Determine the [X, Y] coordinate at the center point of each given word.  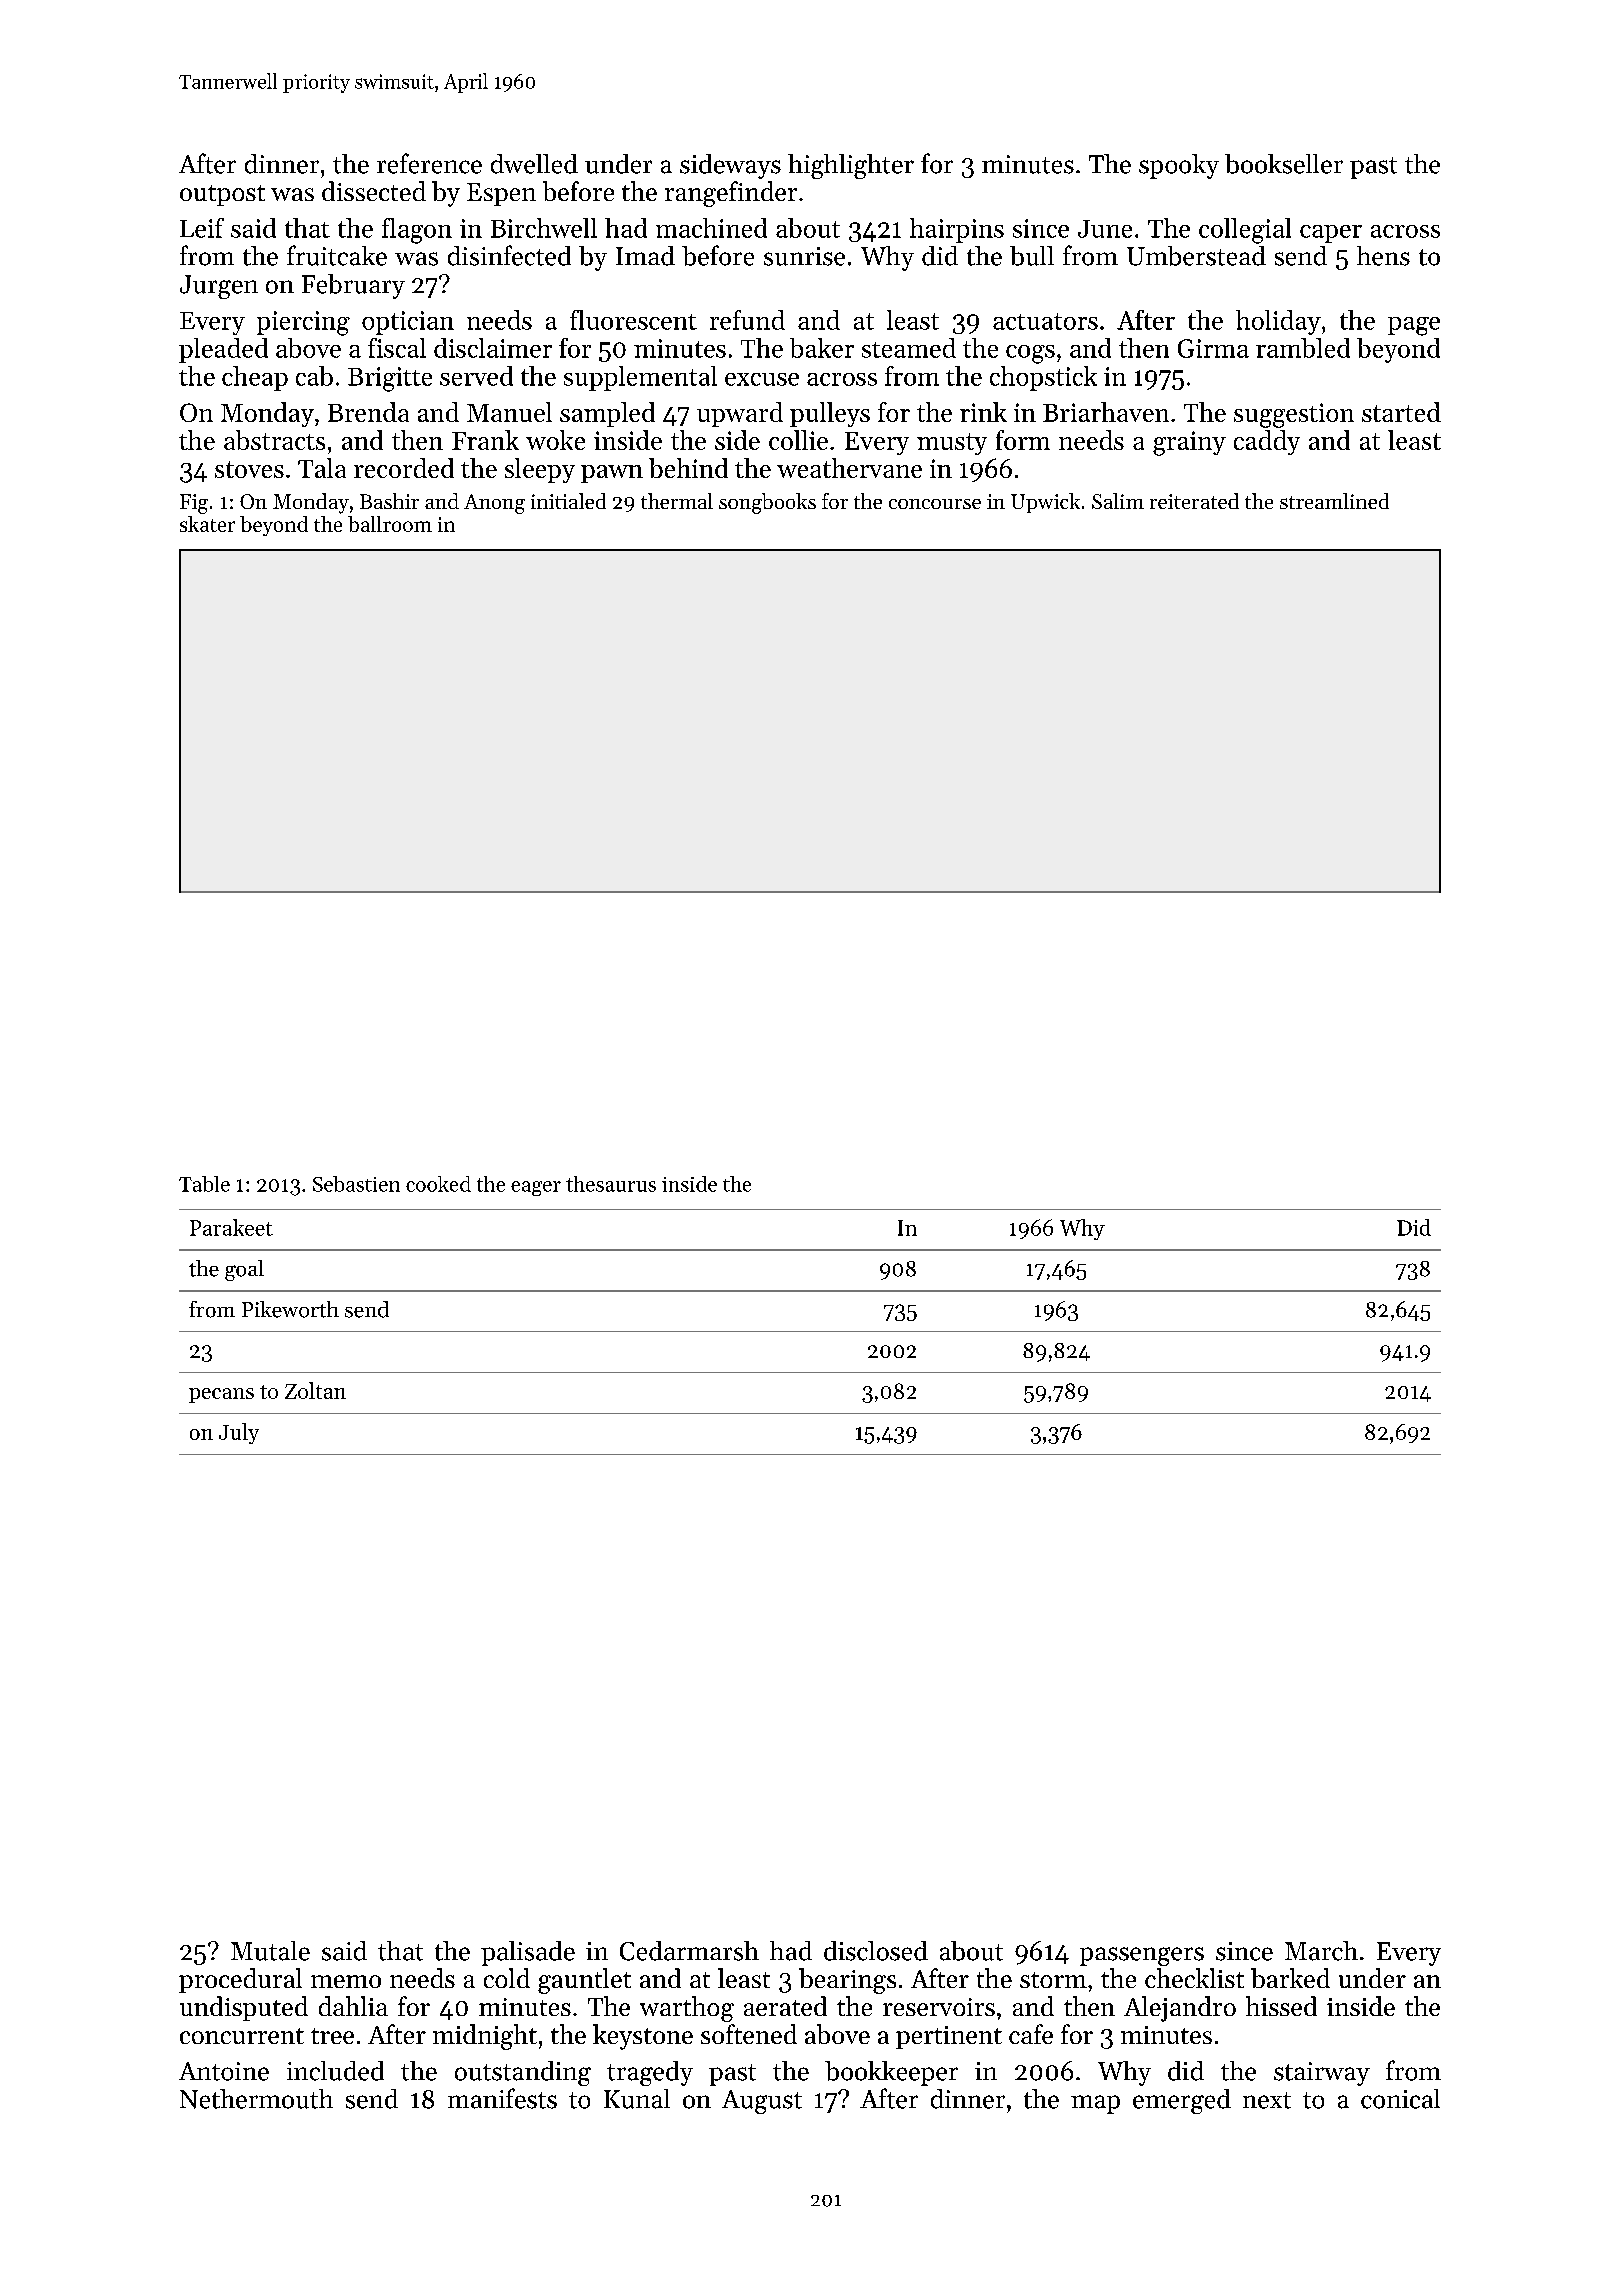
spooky [1179, 166]
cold [507, 1978]
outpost [222, 195]
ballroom [390, 524]
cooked [438, 1184]
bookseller [1284, 164]
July [239, 1433]
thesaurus [611, 1184]
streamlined [1334, 501]
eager [536, 1188]
